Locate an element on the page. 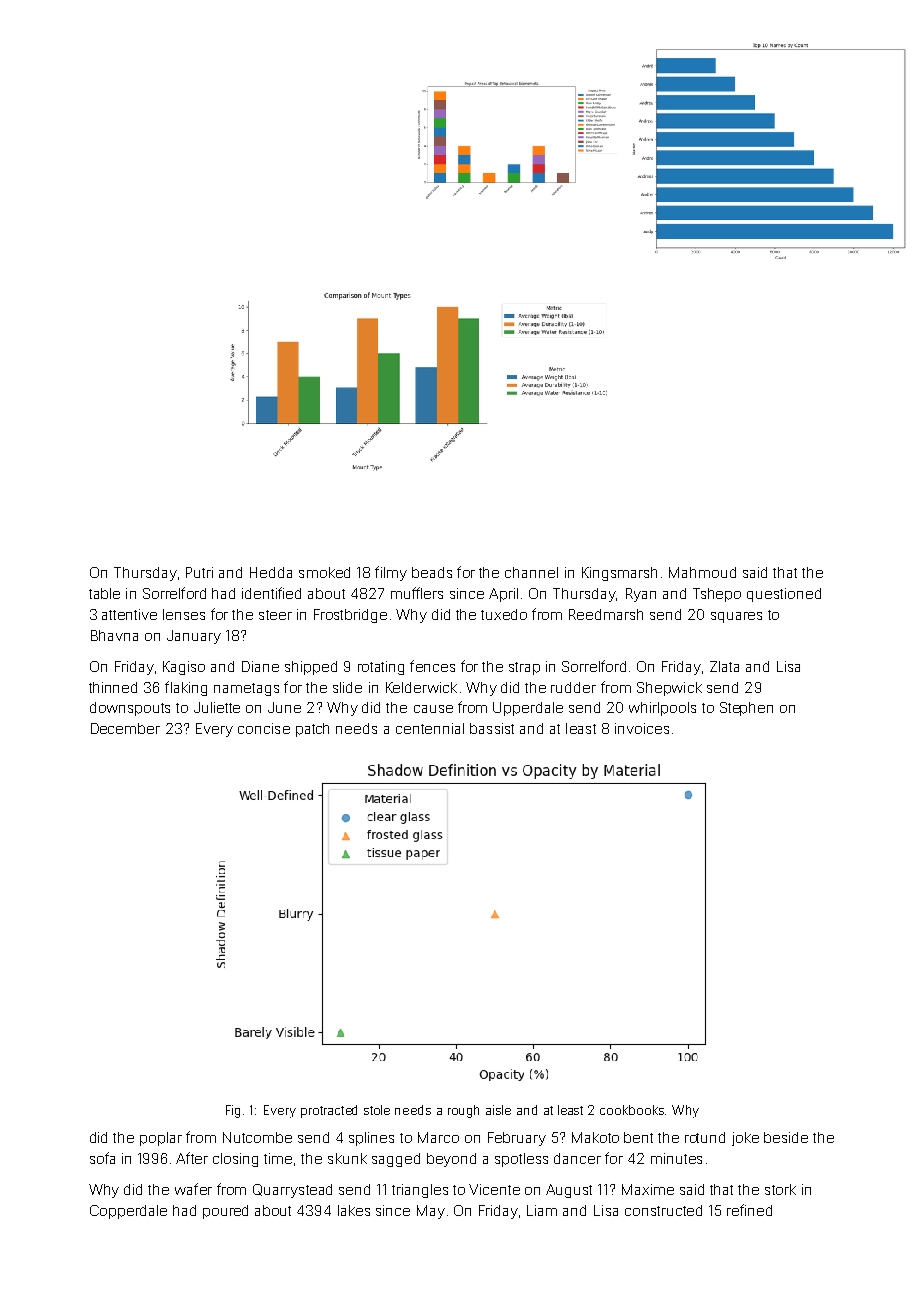 This image has width=924, height=1308. Copperdale is located at coordinates (128, 1212).
